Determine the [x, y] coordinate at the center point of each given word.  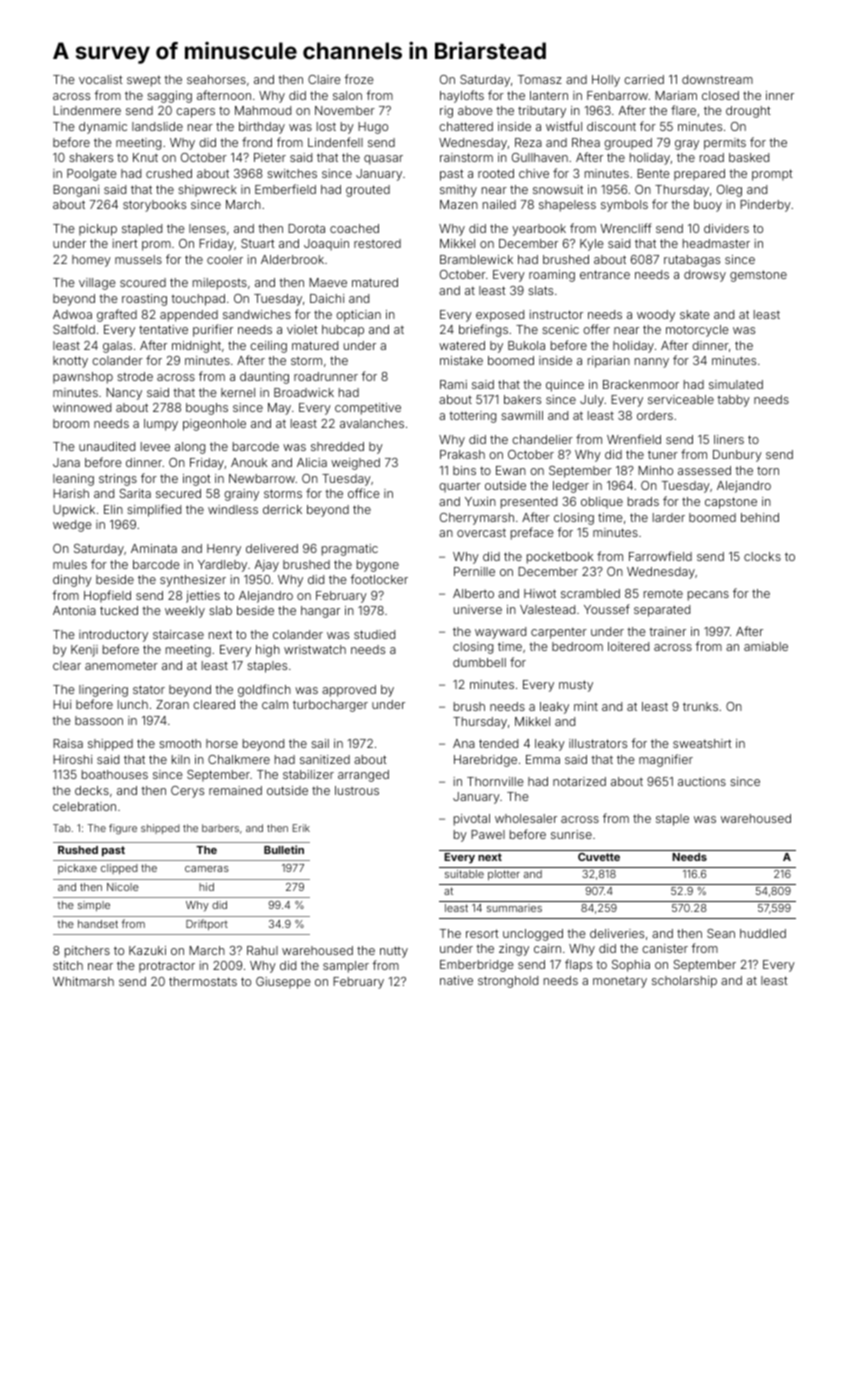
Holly [606, 81]
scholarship [684, 982]
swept [144, 81]
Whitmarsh [83, 981]
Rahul [262, 950]
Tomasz [540, 79]
